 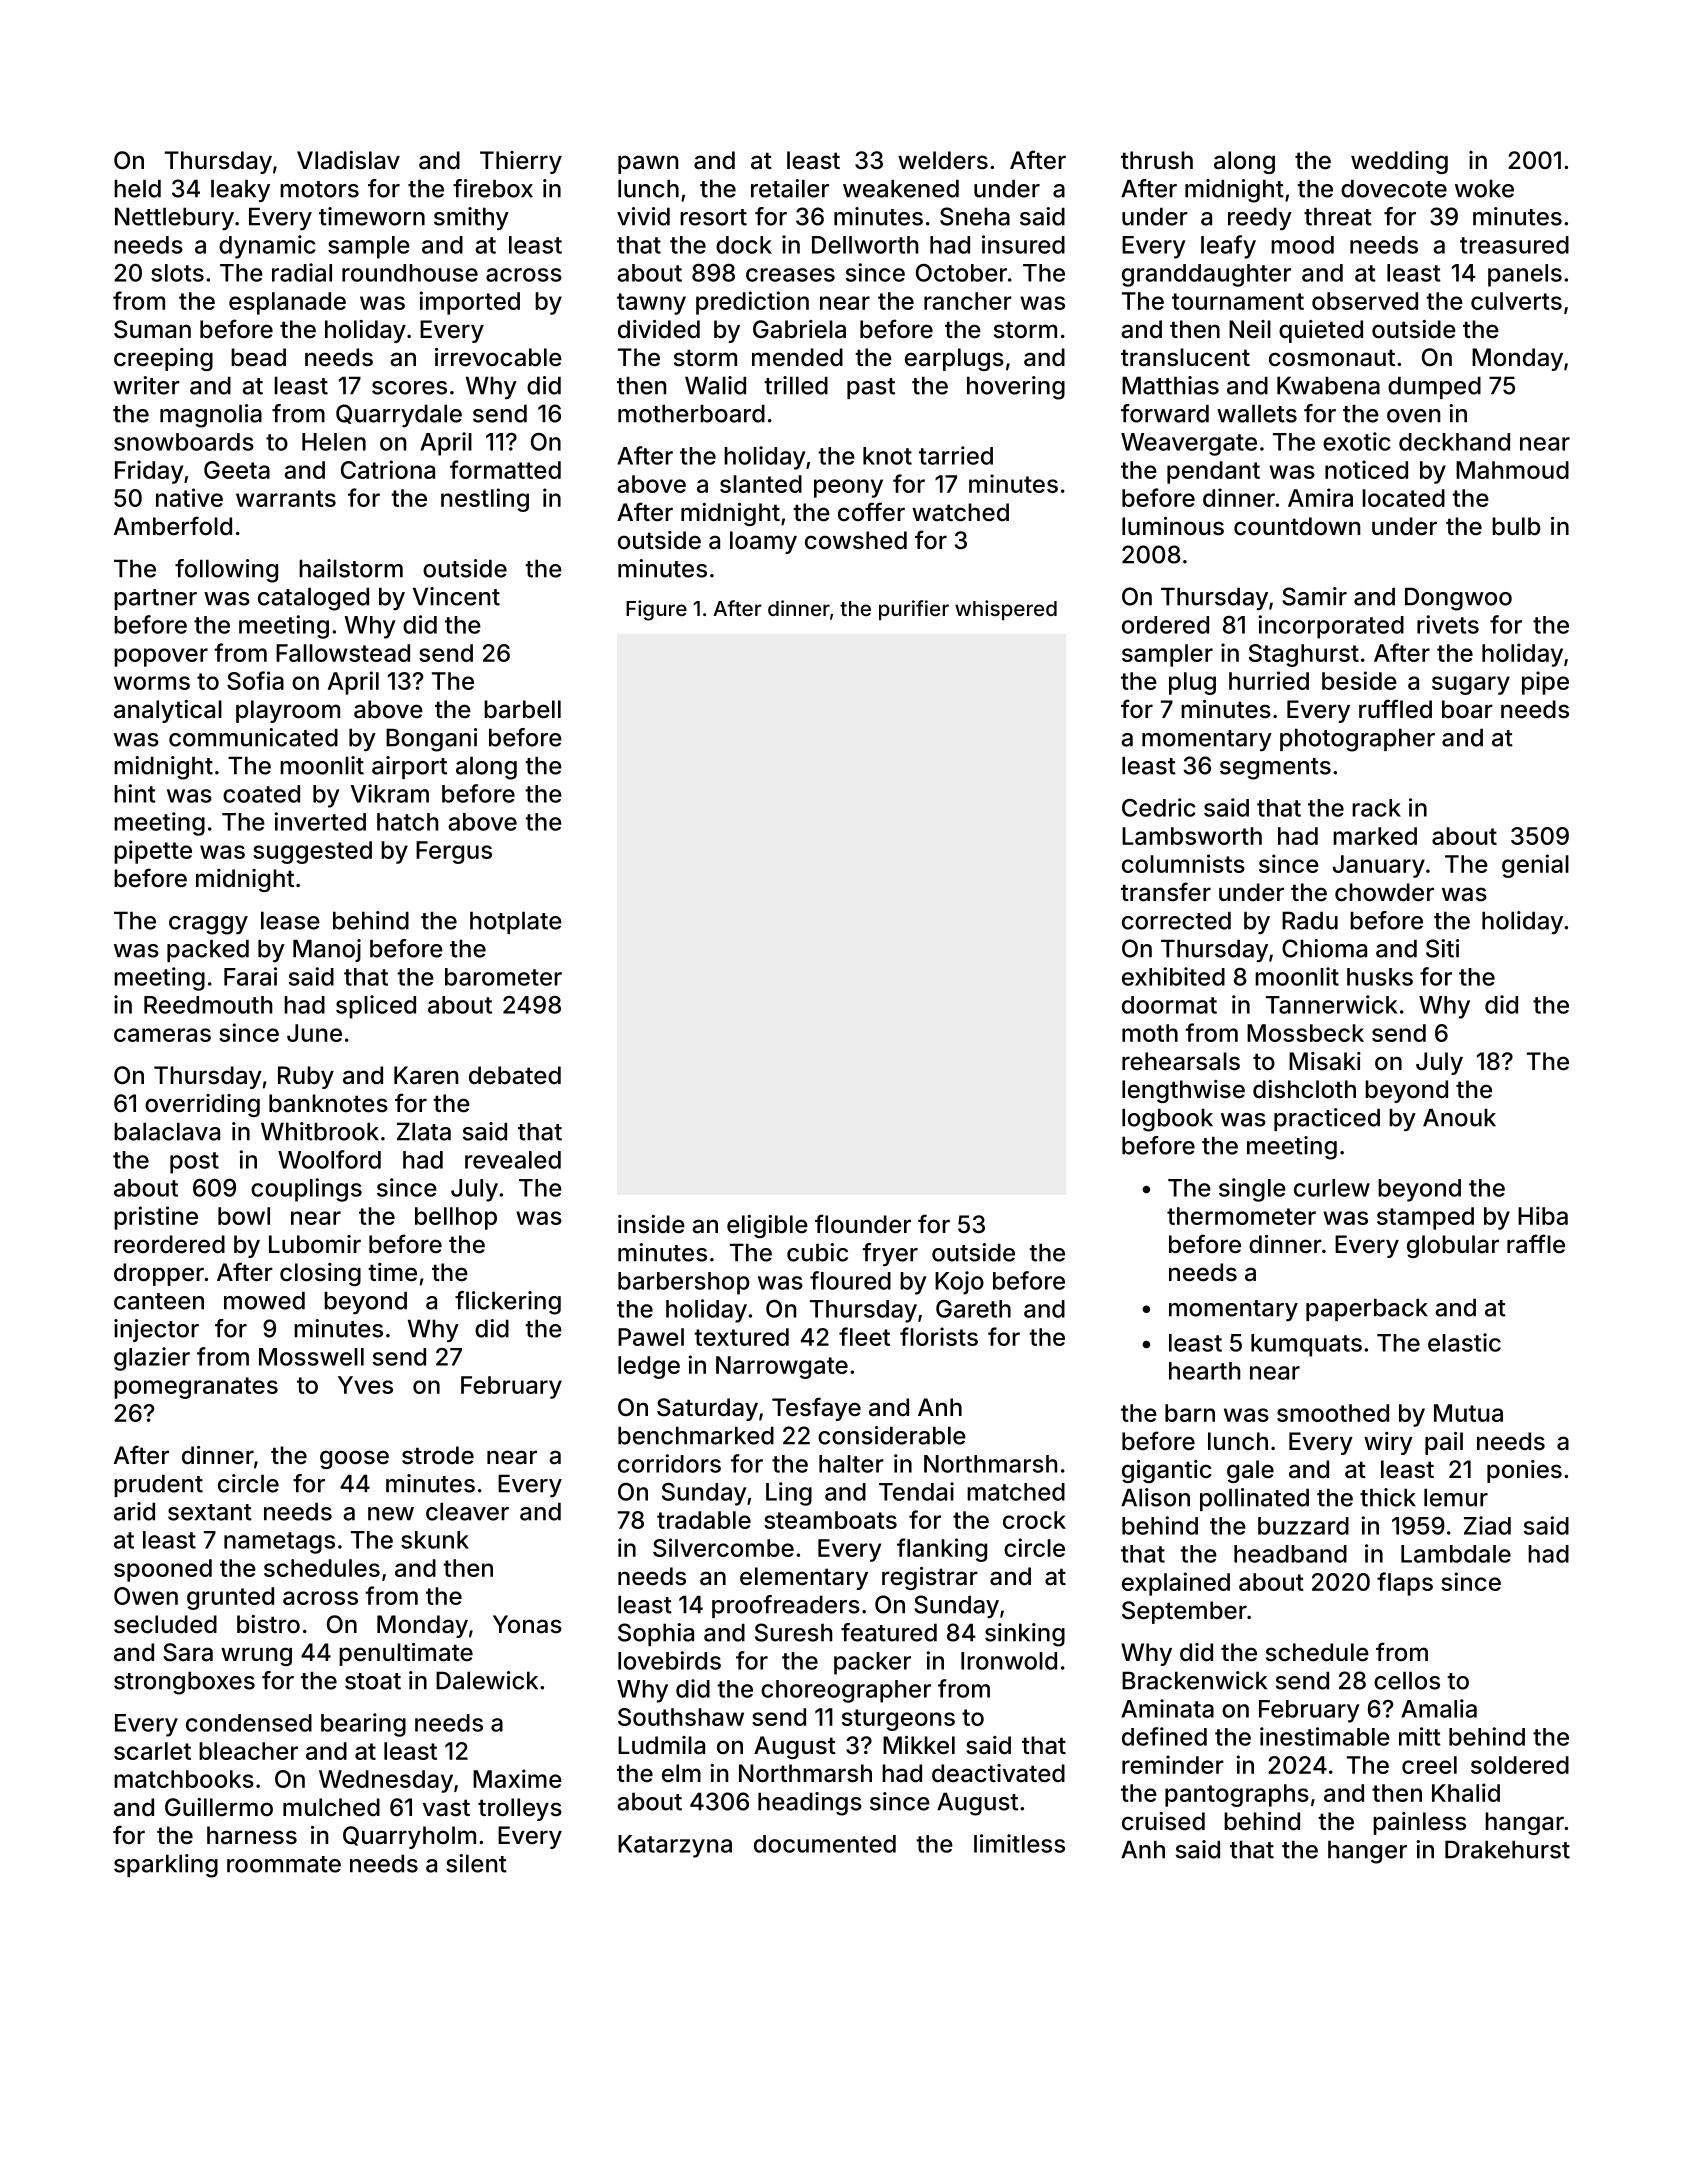 What do you see at coordinates (516, 922) in the page?
I see `hotplate` at bounding box center [516, 922].
